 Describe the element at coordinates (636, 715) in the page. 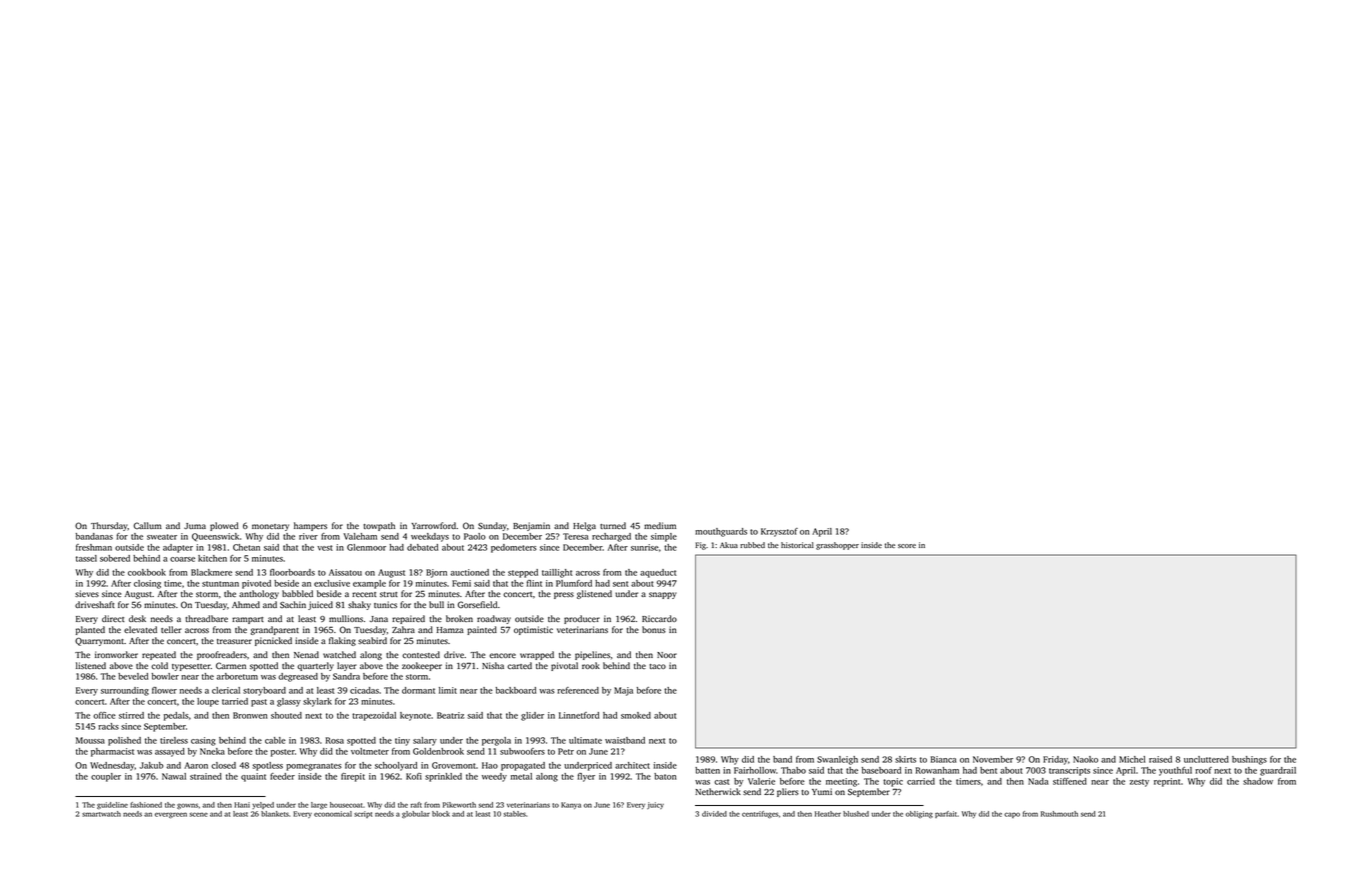

I see `smoked` at that location.
